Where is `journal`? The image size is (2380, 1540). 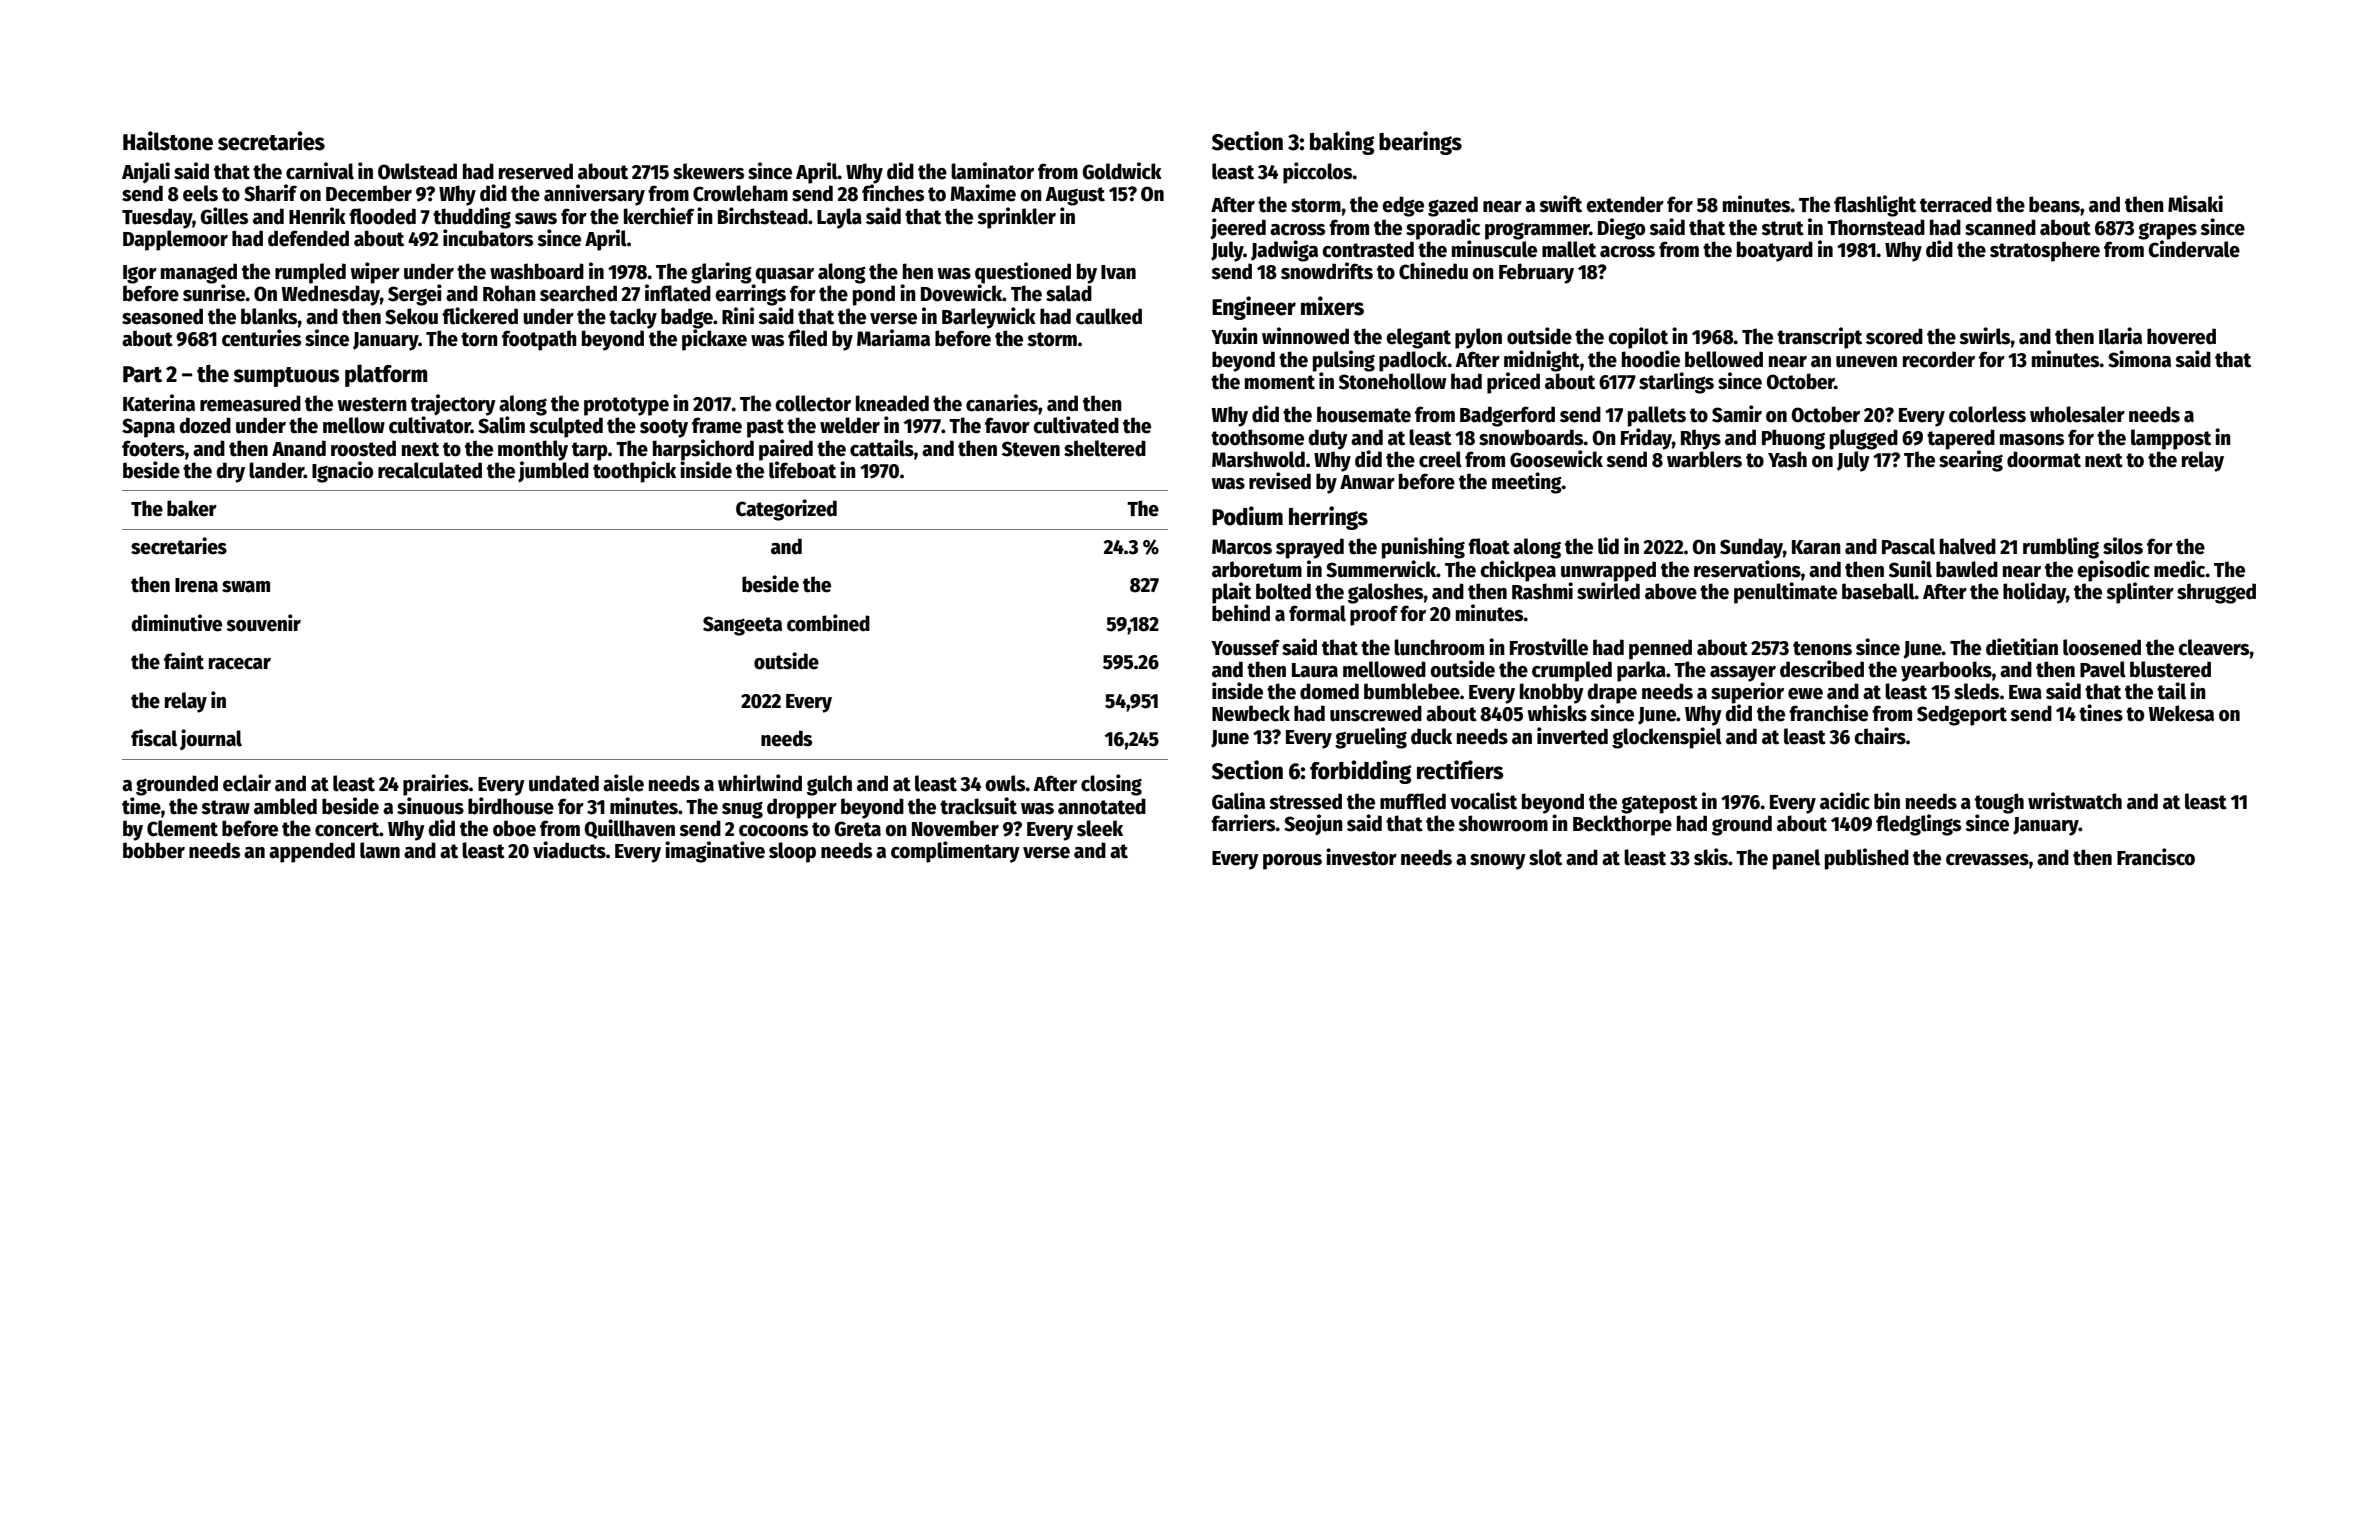
journal is located at coordinates (211, 740).
